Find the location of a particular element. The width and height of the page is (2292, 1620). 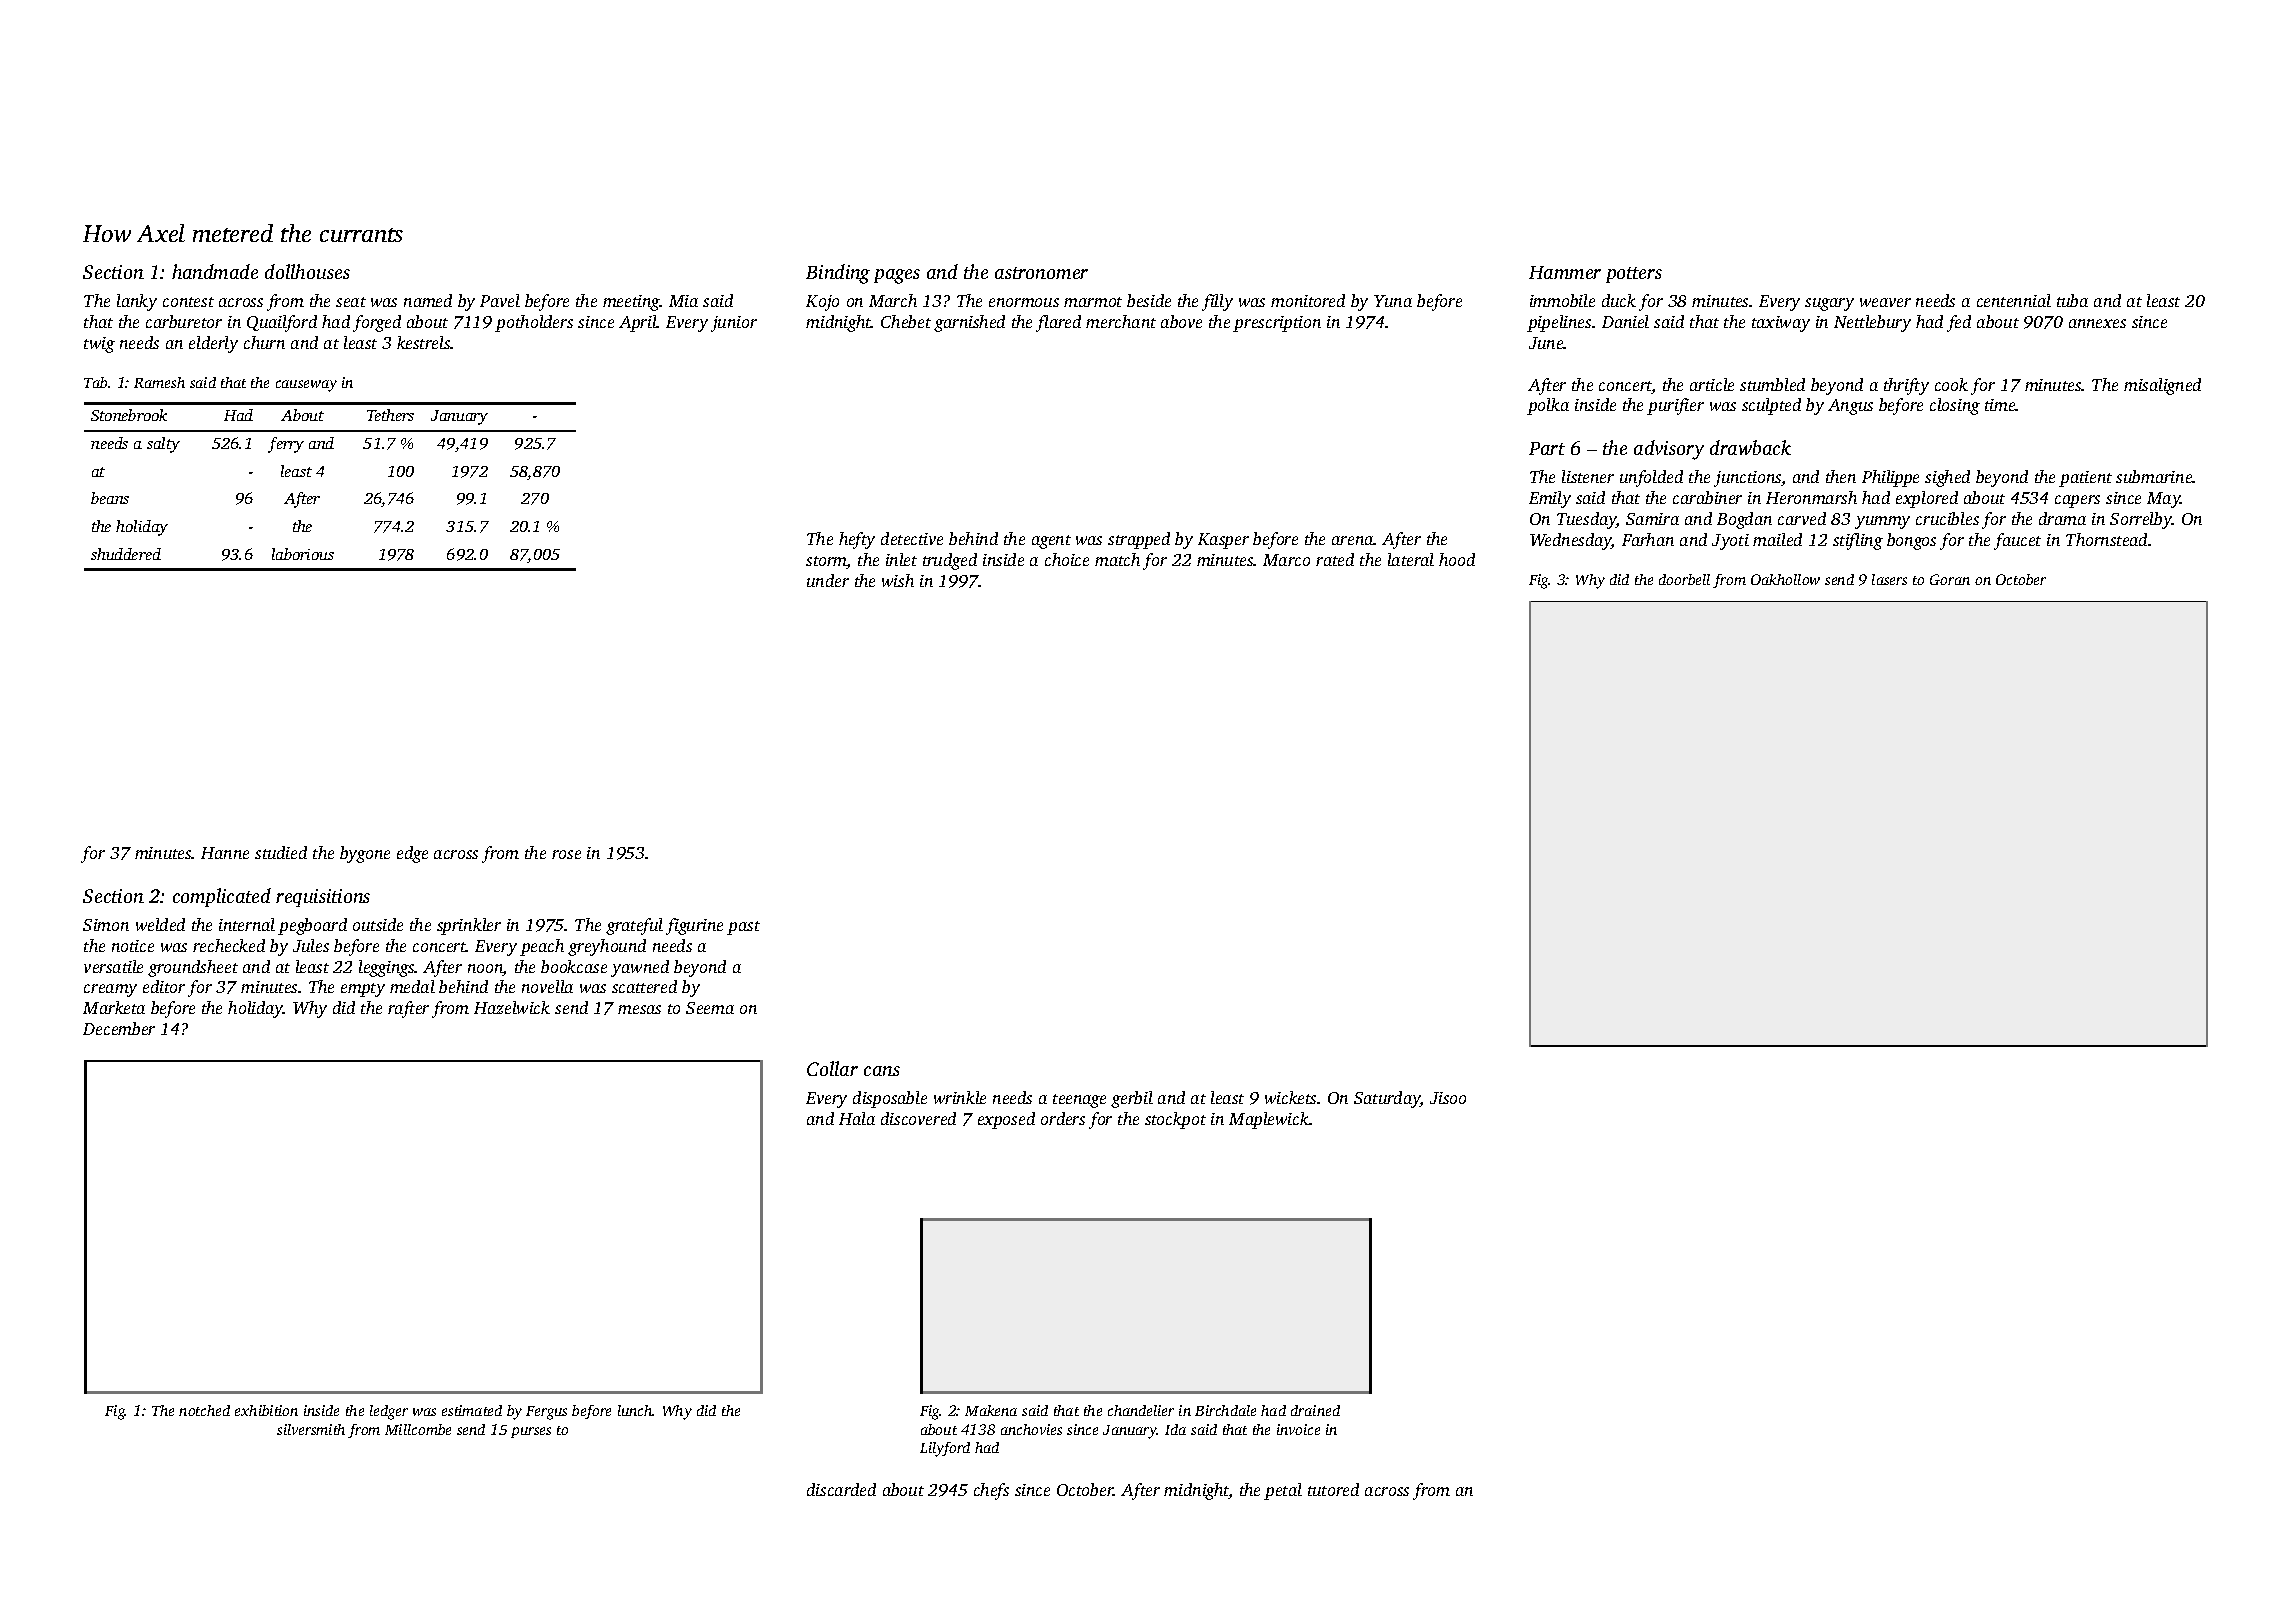

astronomer is located at coordinates (1041, 273).
